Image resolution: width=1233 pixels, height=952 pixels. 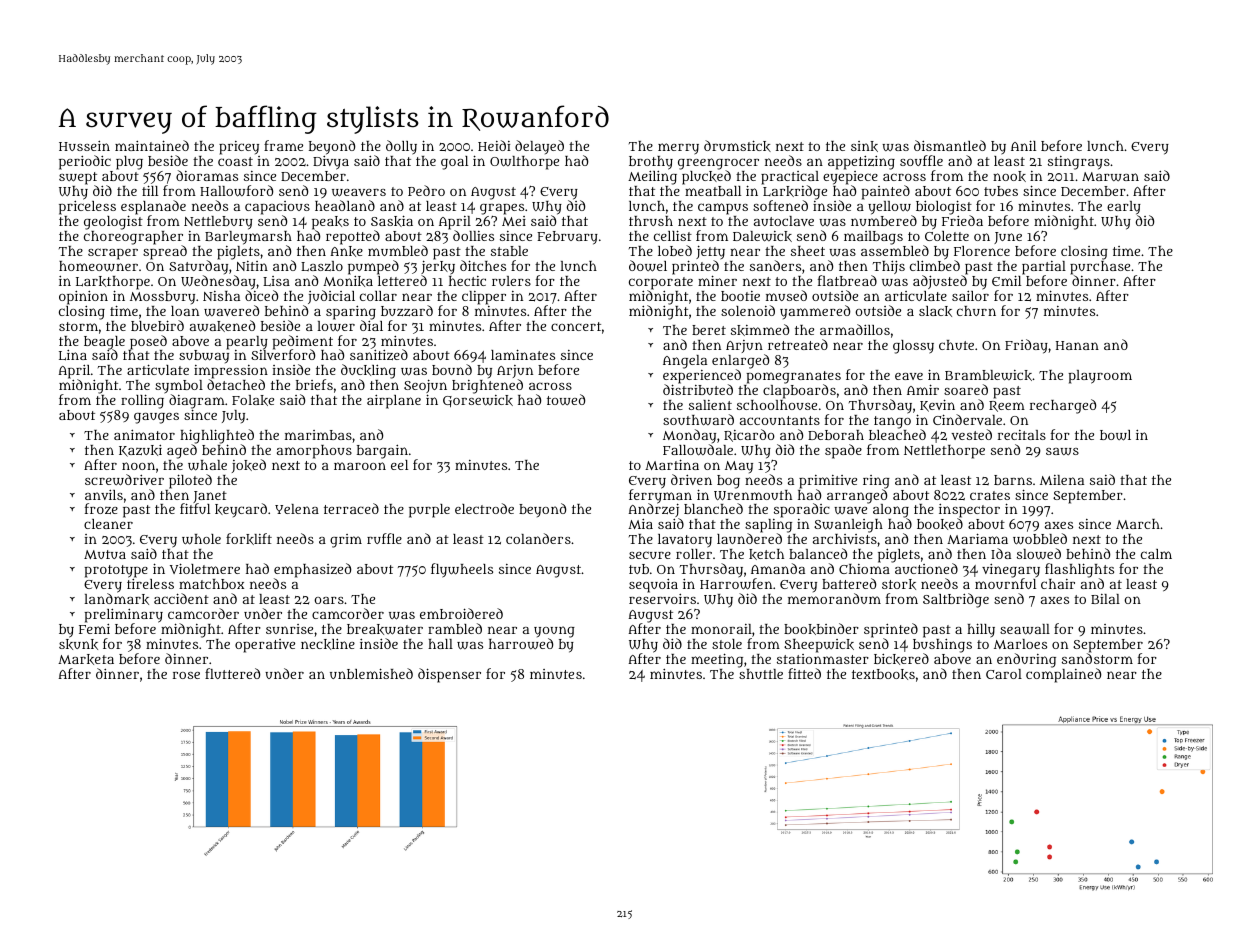 I want to click on seawall, so click(x=1025, y=629).
